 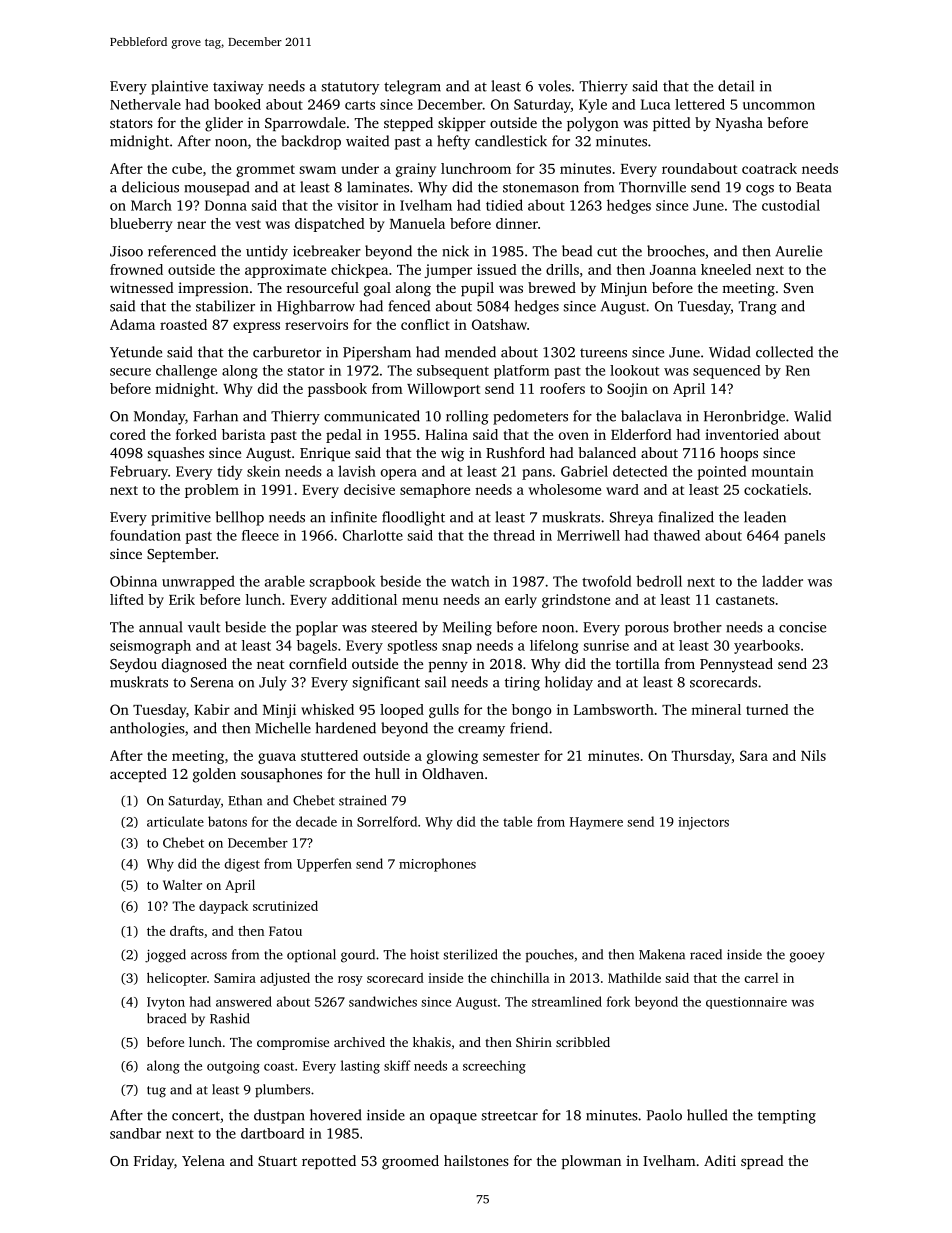 What do you see at coordinates (782, 581) in the page?
I see `ladder` at bounding box center [782, 581].
